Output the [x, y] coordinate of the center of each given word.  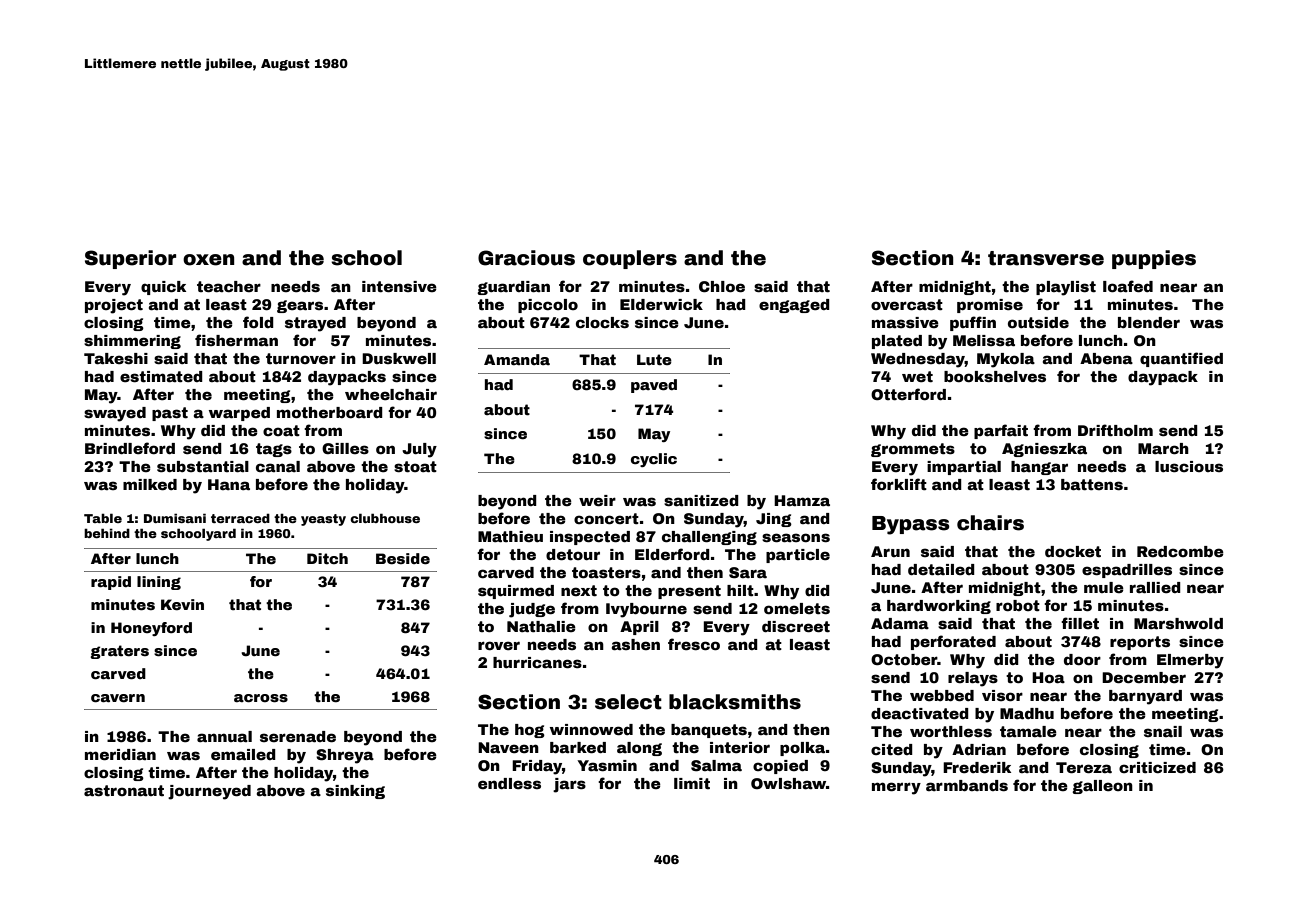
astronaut [124, 790]
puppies [1154, 259]
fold [258, 322]
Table [103, 518]
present [689, 592]
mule [1104, 587]
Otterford [908, 394]
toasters [606, 572]
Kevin [182, 604]
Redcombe [1180, 551]
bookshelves [995, 376]
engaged [794, 306]
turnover [301, 358]
